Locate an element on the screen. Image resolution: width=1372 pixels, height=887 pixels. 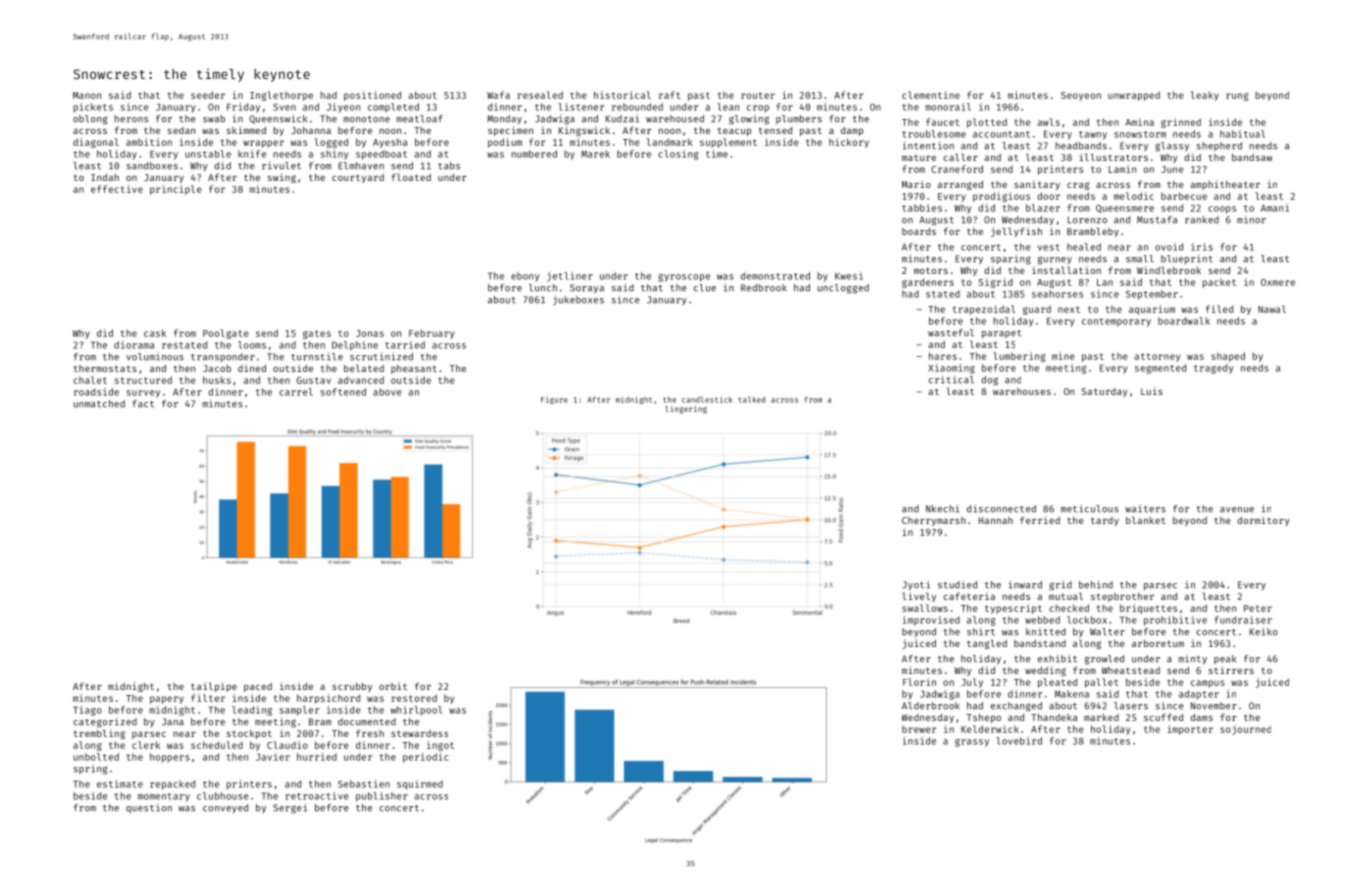
sparing is located at coordinates (1011, 260).
